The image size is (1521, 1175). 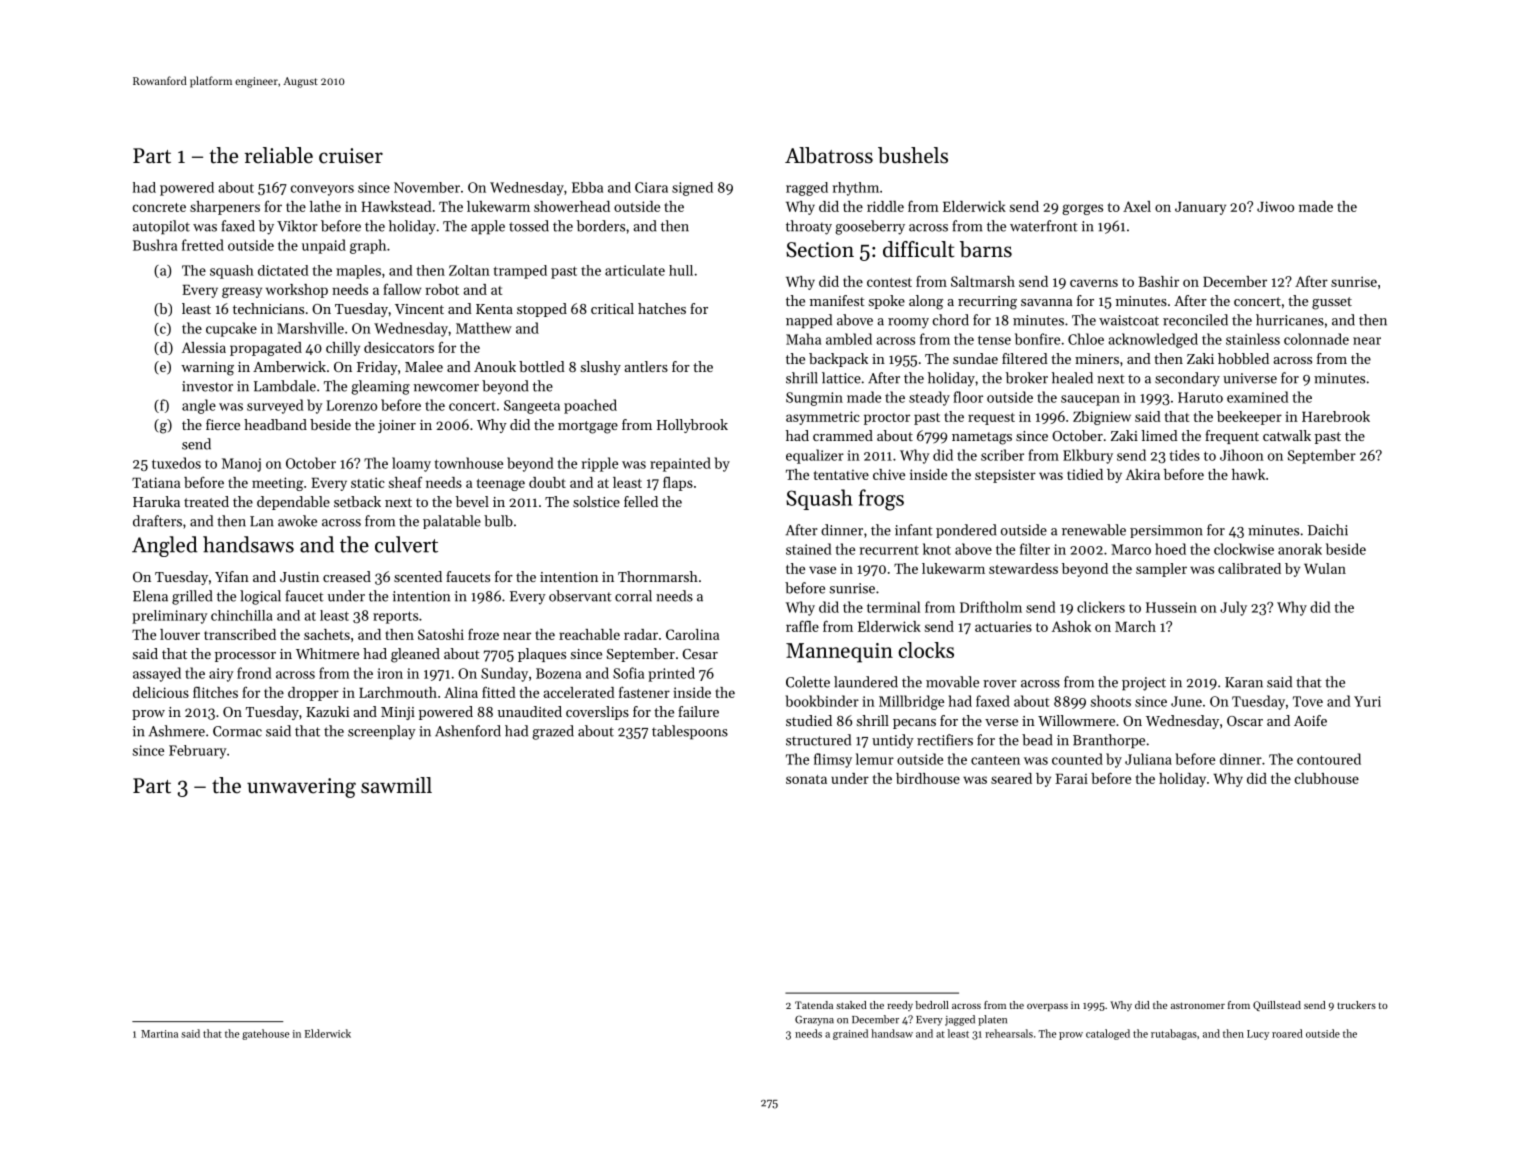 What do you see at coordinates (159, 207) in the image?
I see `concrete` at bounding box center [159, 207].
